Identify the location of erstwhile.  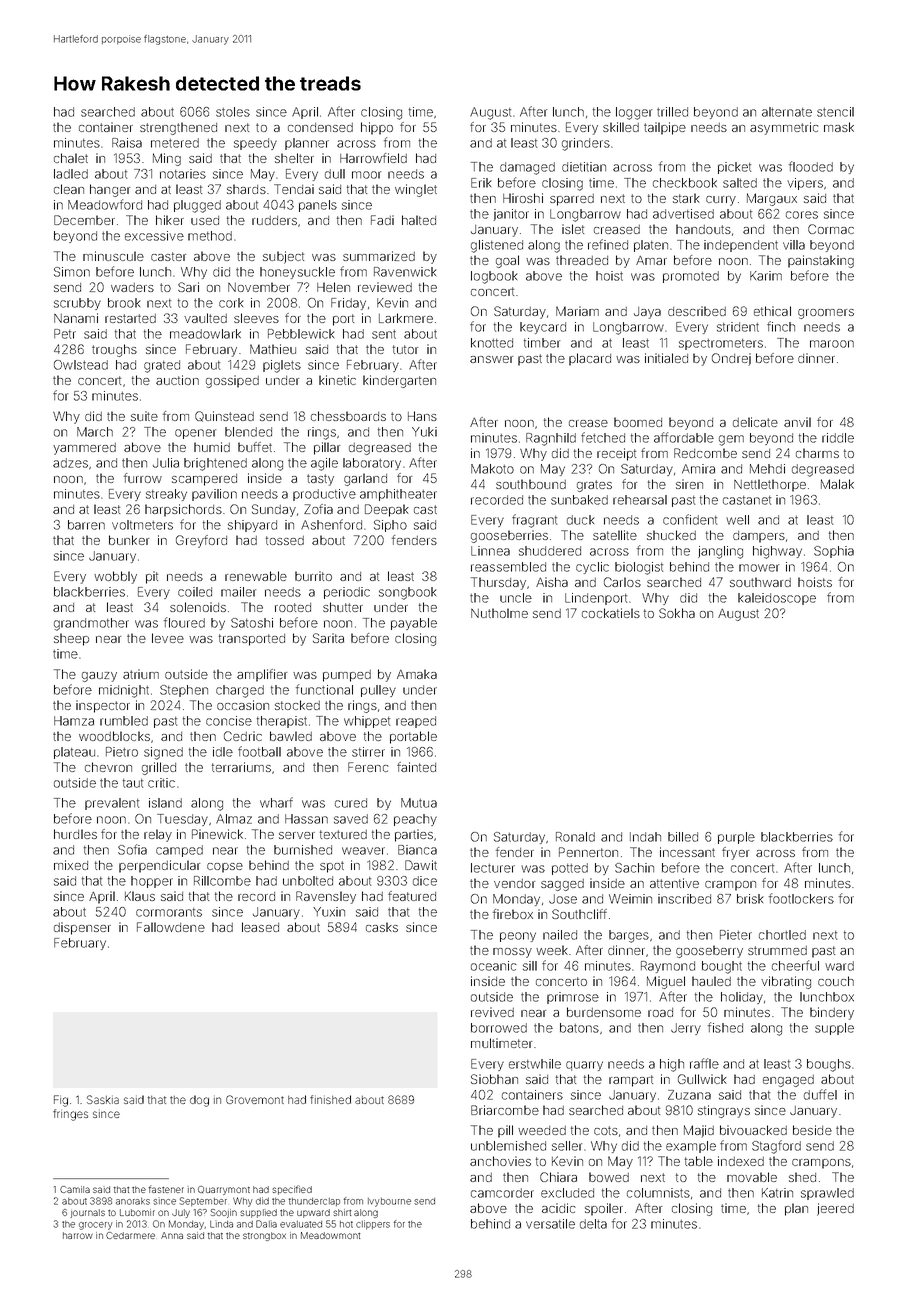
(535, 1064).
